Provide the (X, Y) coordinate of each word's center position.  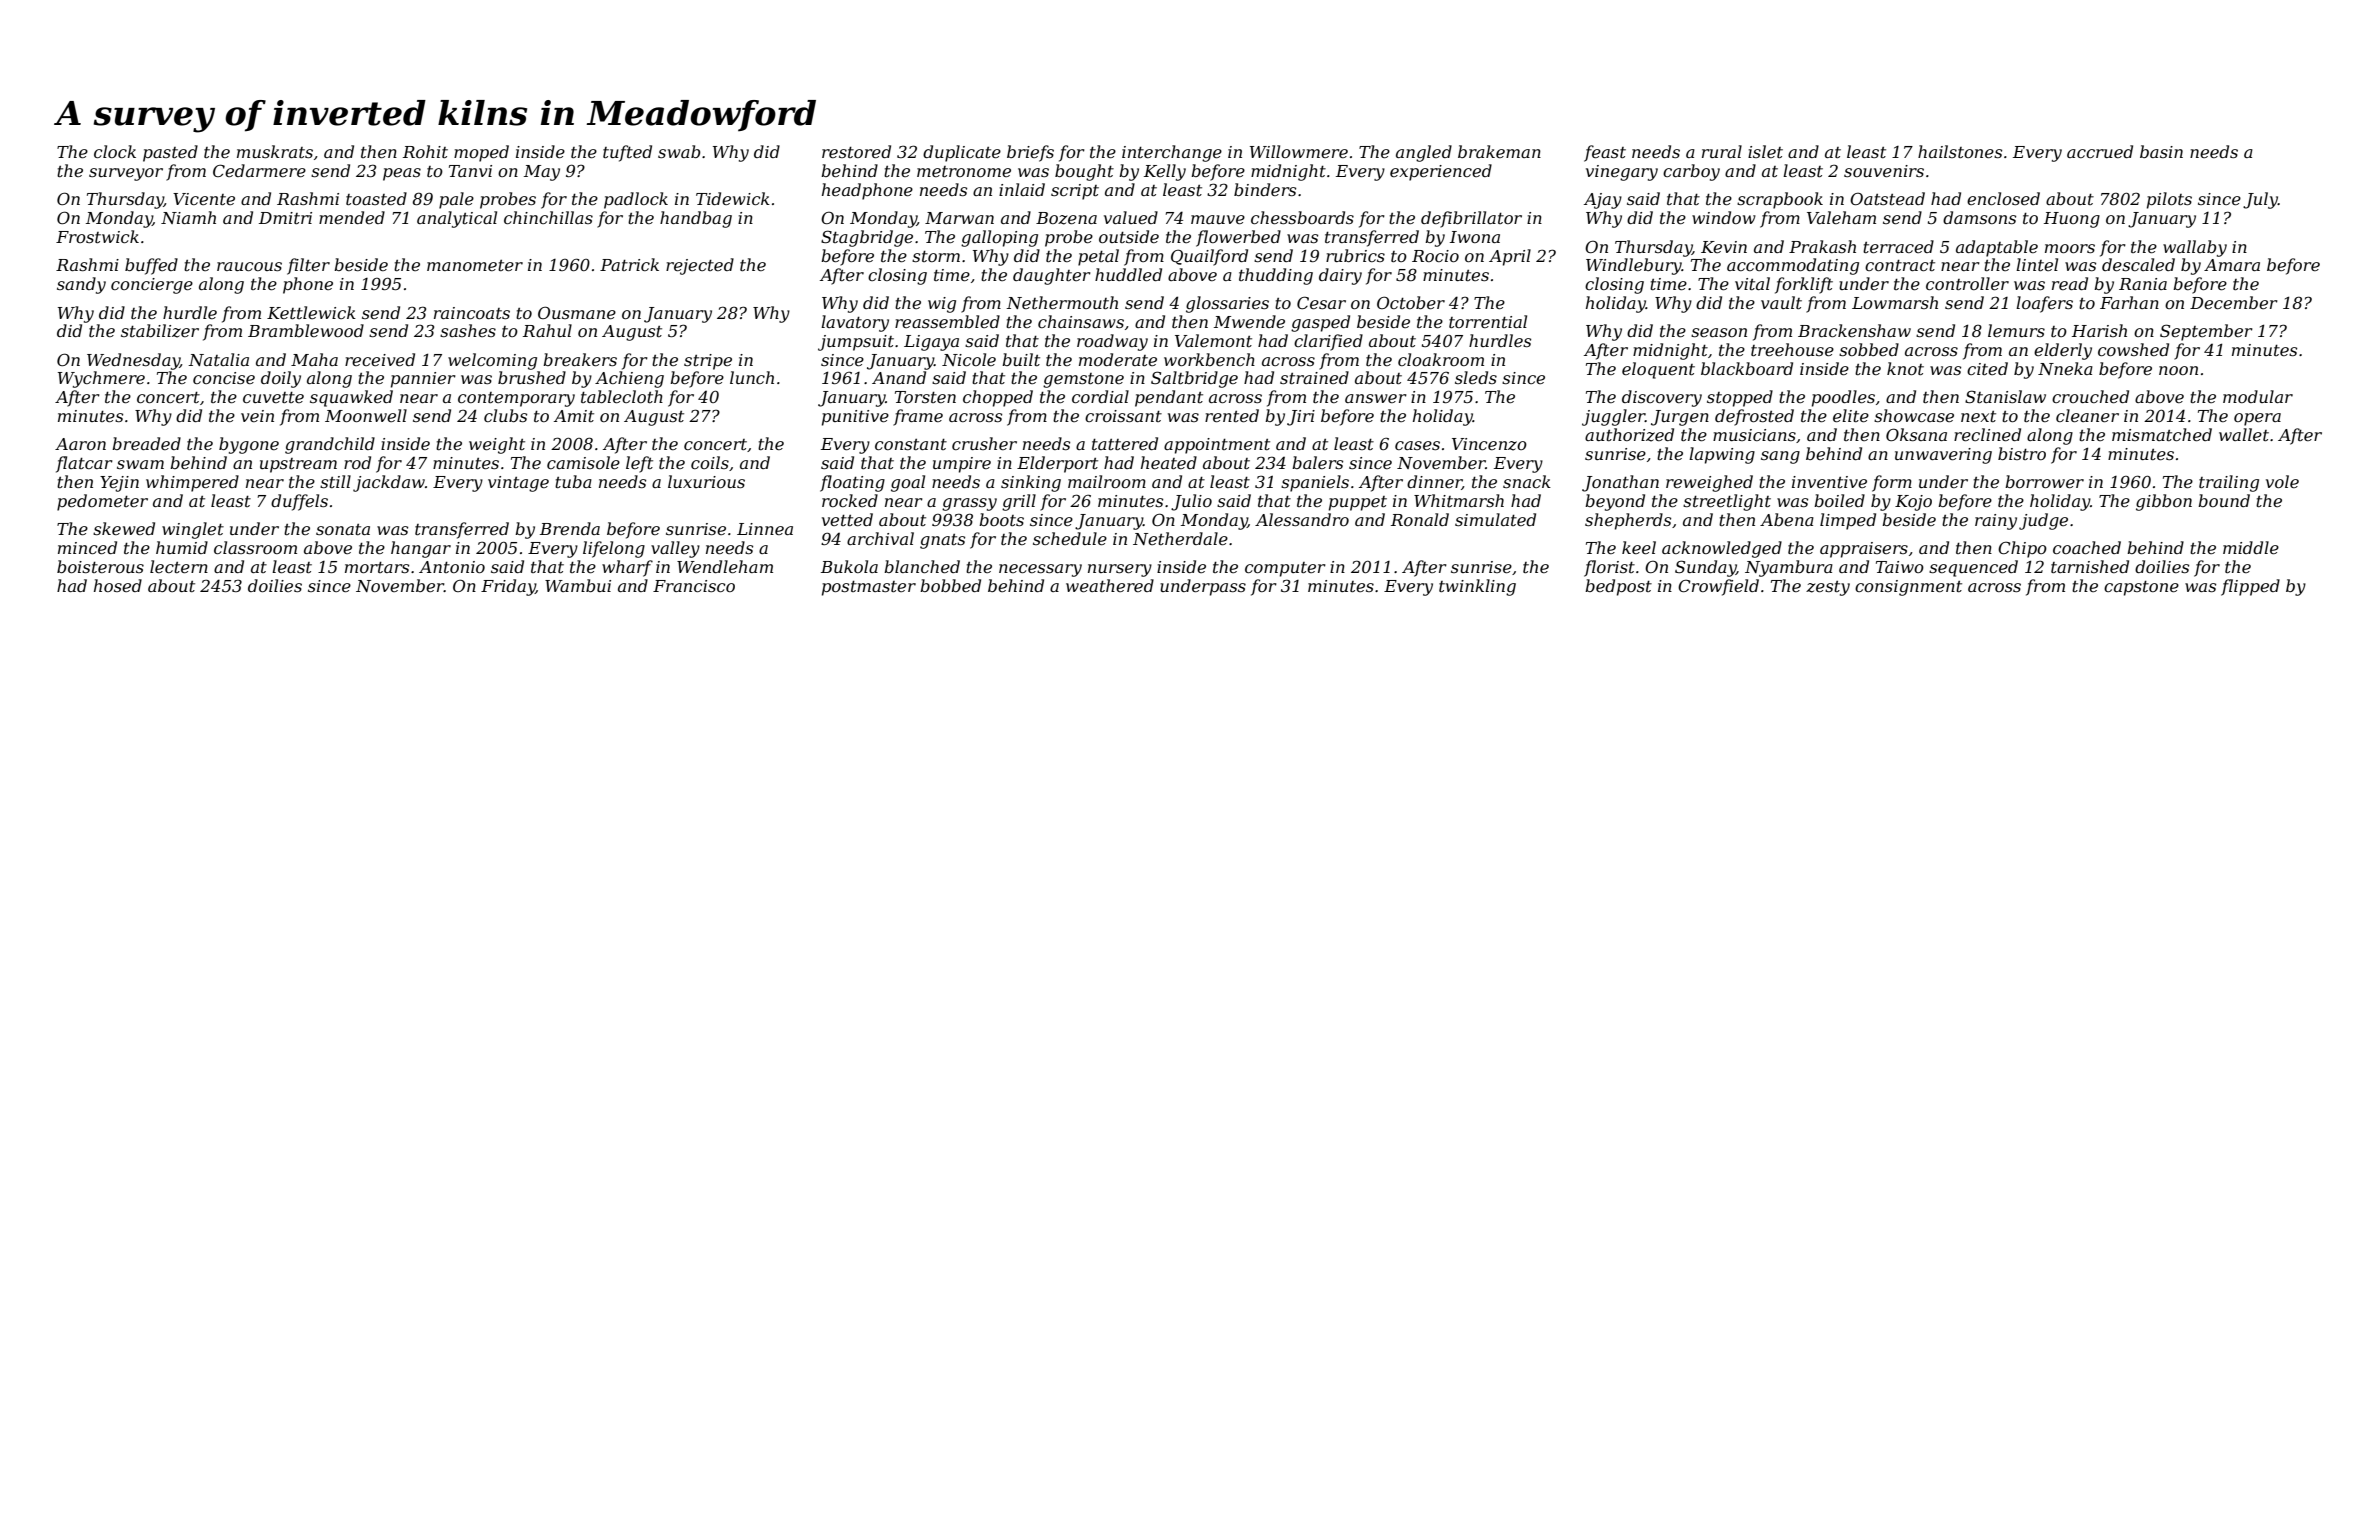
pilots (2169, 200)
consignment (1908, 588)
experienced (1441, 172)
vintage (518, 484)
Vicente (204, 199)
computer (1285, 569)
